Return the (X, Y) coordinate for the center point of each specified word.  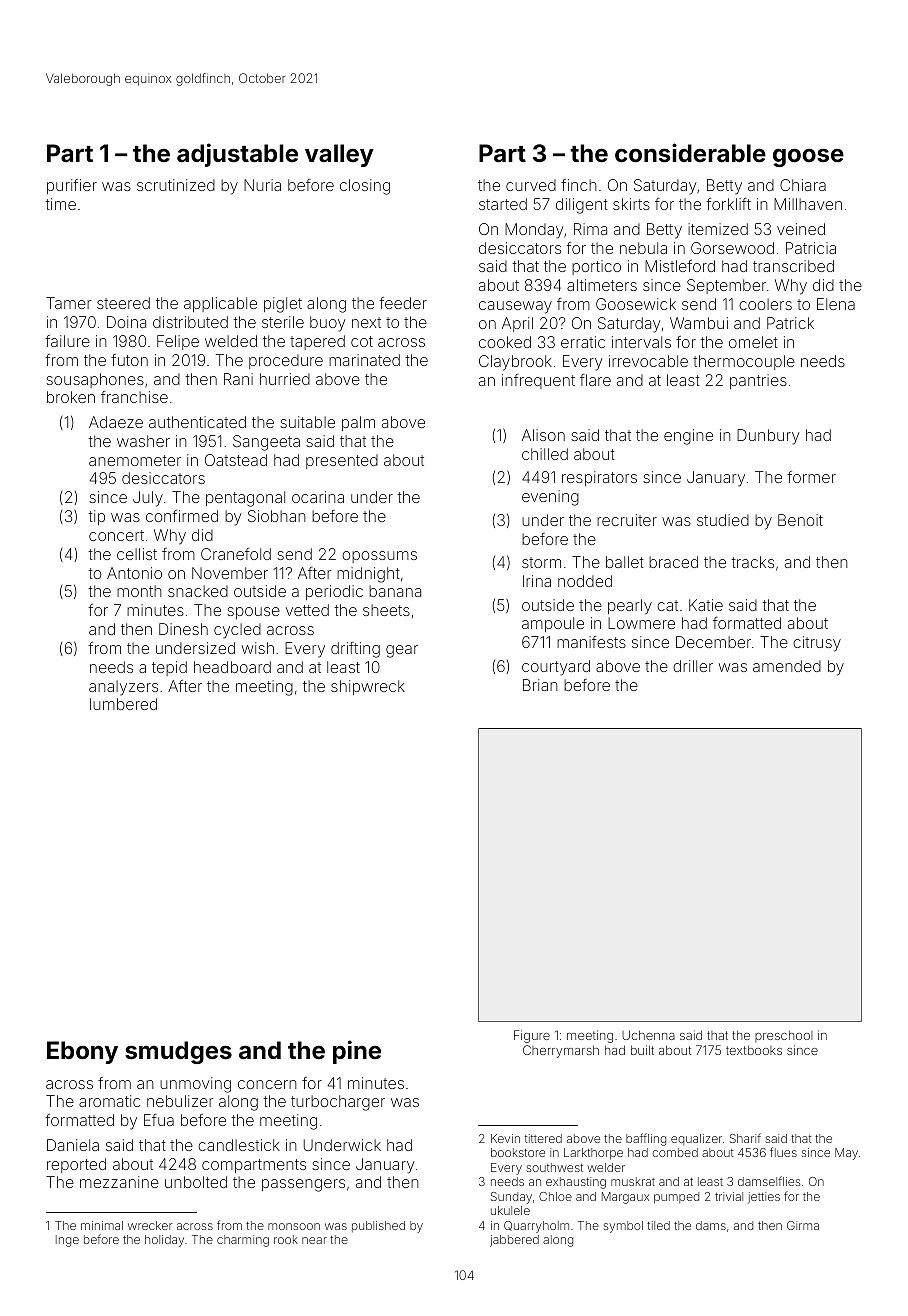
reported (76, 1165)
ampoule (553, 624)
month (139, 591)
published (378, 1226)
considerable (690, 153)
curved (531, 185)
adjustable (237, 155)
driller (693, 666)
